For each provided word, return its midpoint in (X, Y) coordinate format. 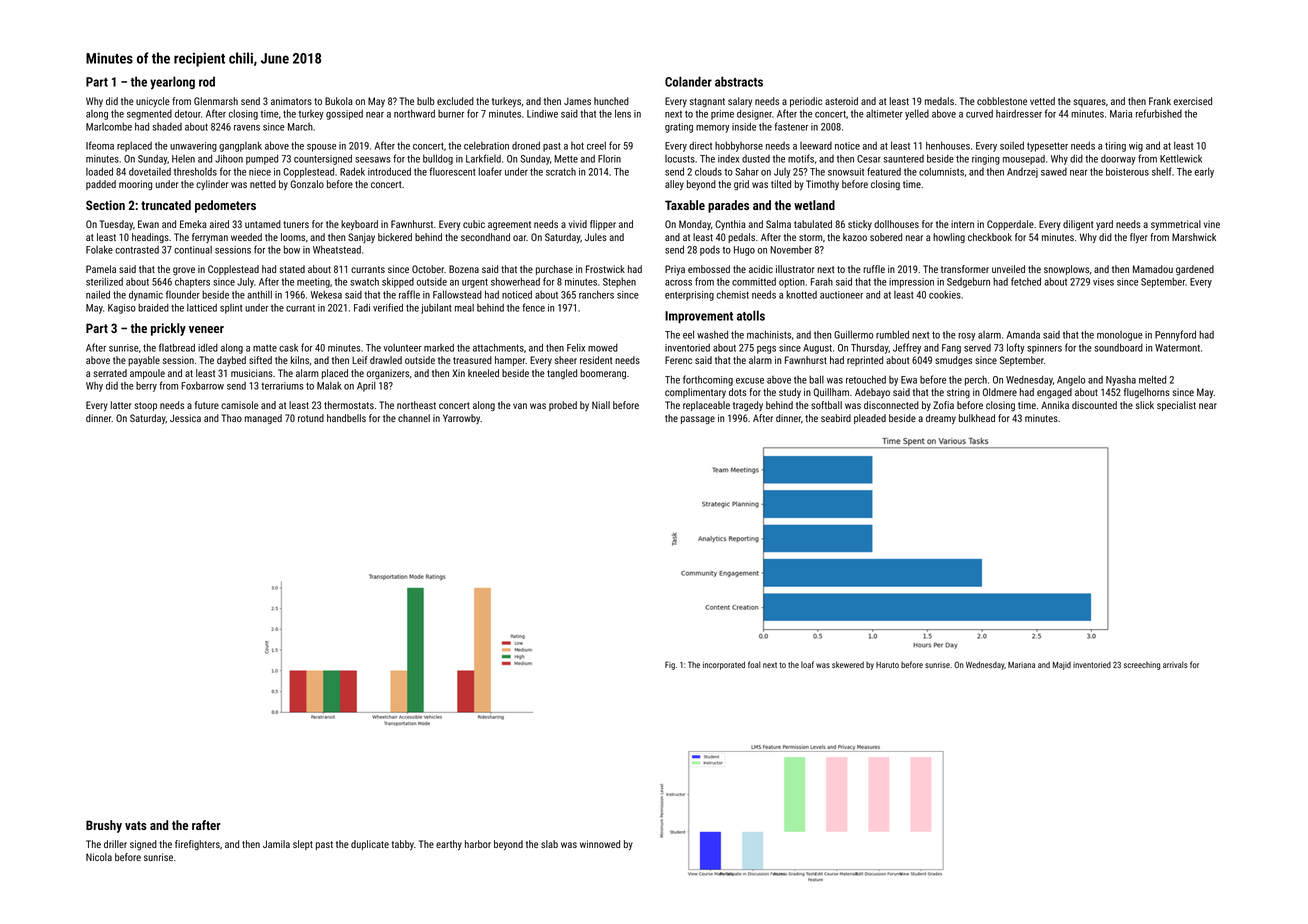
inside (744, 126)
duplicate (370, 845)
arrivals (1175, 664)
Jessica (185, 418)
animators (291, 101)
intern (962, 224)
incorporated (724, 665)
